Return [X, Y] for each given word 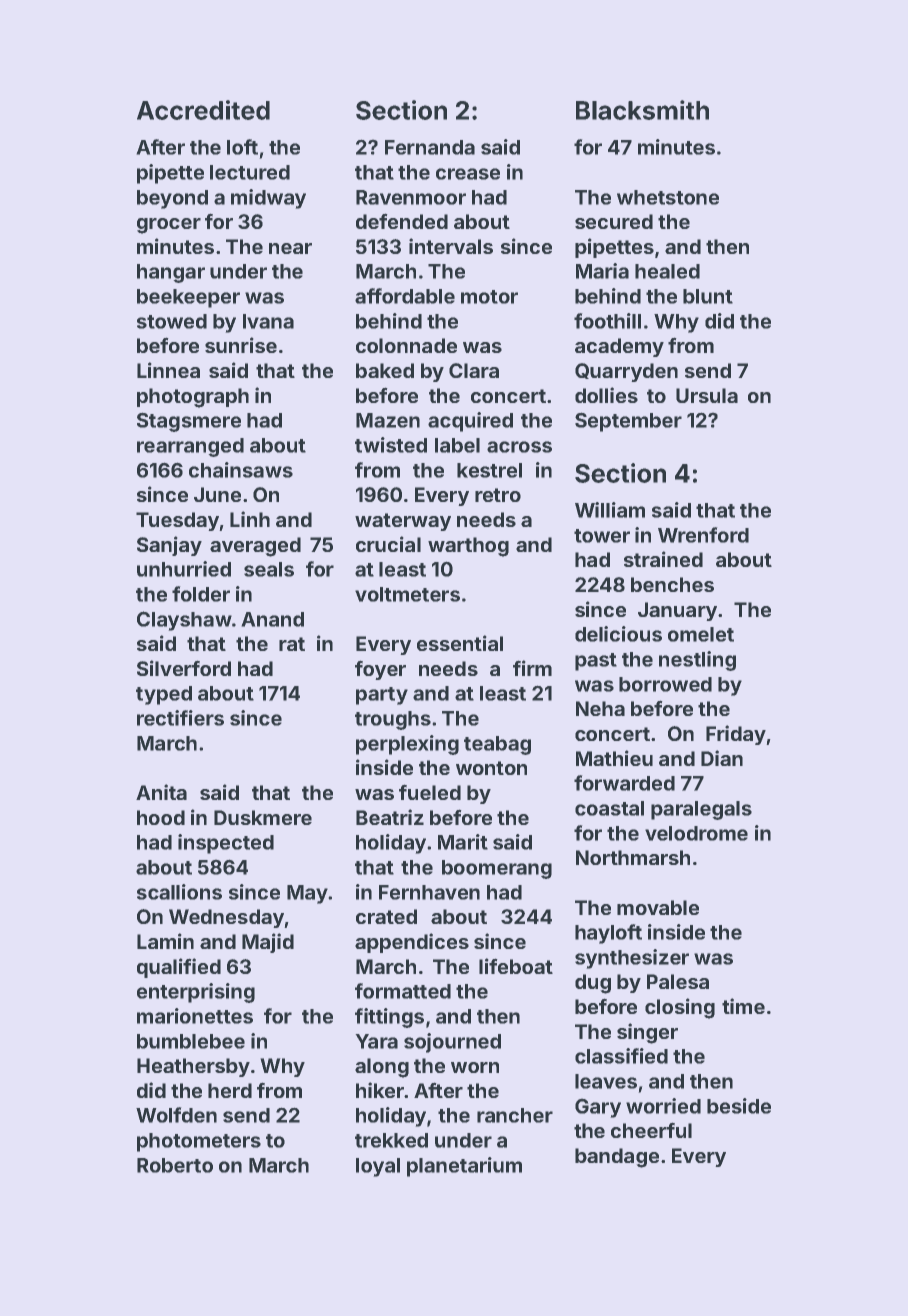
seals [269, 569]
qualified [179, 968]
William [610, 510]
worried [663, 1106]
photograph [193, 398]
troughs [393, 720]
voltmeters [407, 594]
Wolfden [176, 1115]
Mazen [388, 420]
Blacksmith [642, 110]
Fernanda [430, 147]
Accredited [203, 110]
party [382, 696]
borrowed [665, 684]
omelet [701, 634]
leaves [606, 1081]
